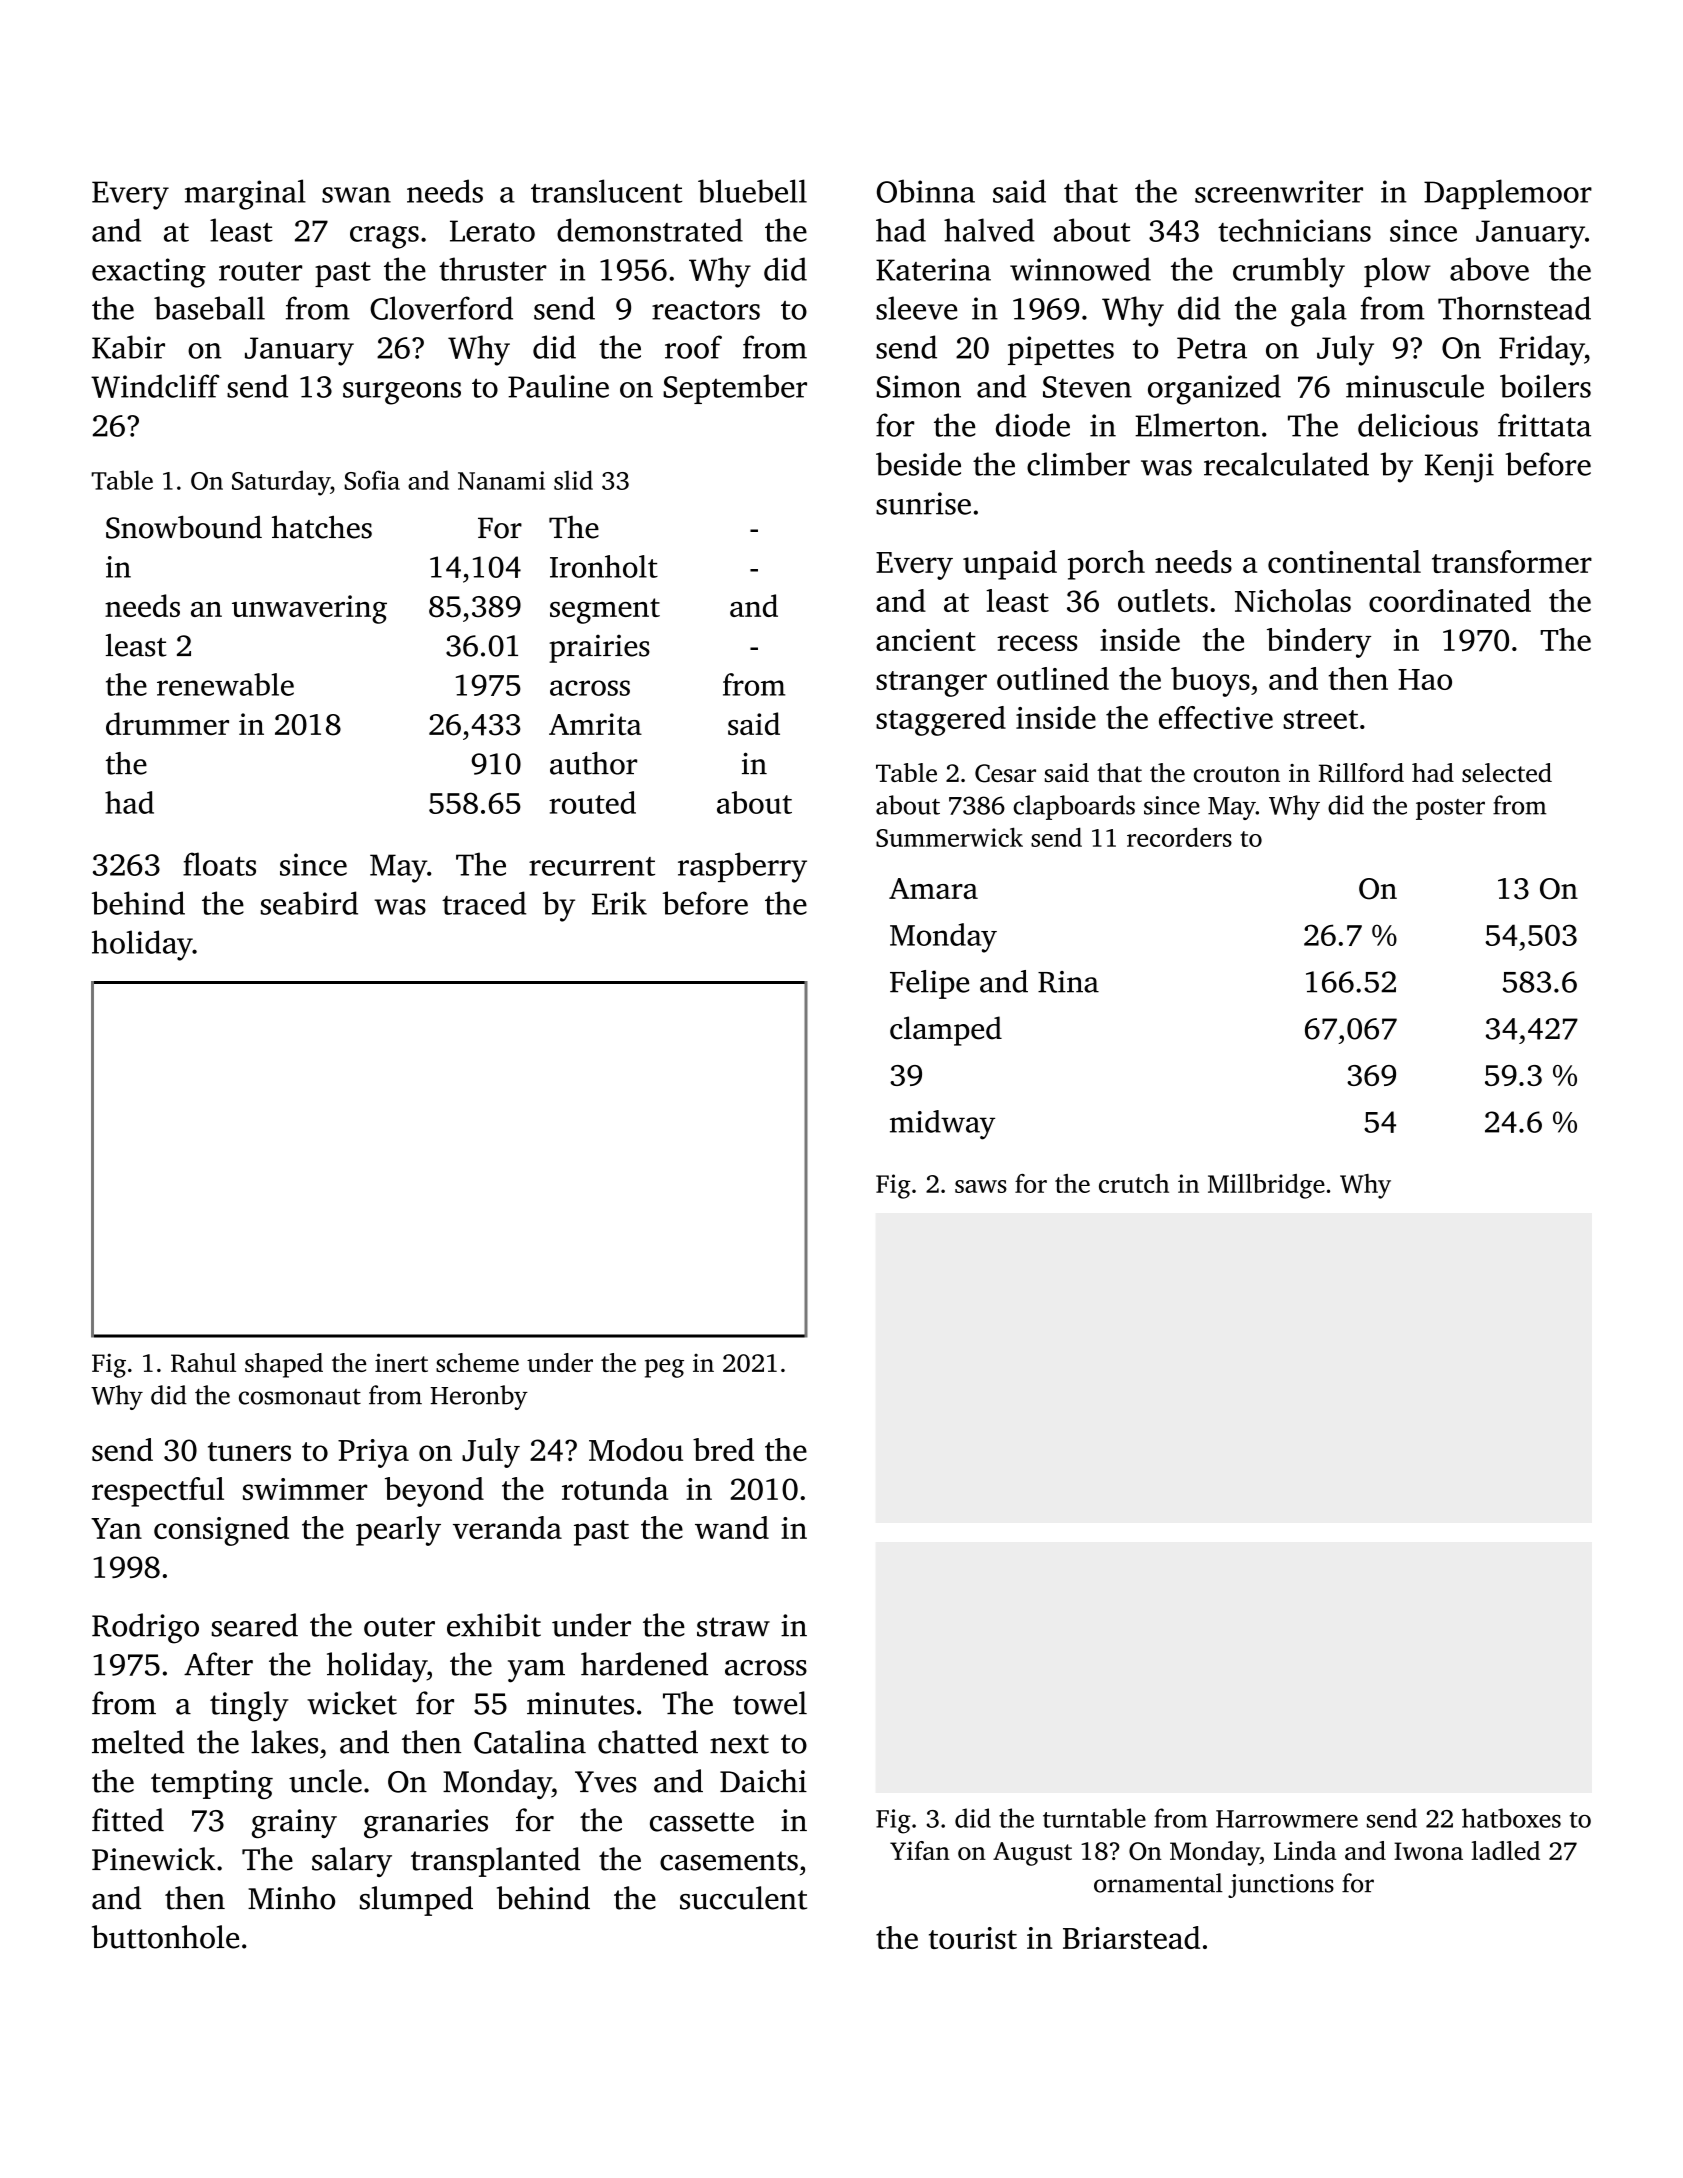 The image size is (1683, 2178). What do you see at coordinates (416, 1901) in the image?
I see `slumped` at bounding box center [416, 1901].
